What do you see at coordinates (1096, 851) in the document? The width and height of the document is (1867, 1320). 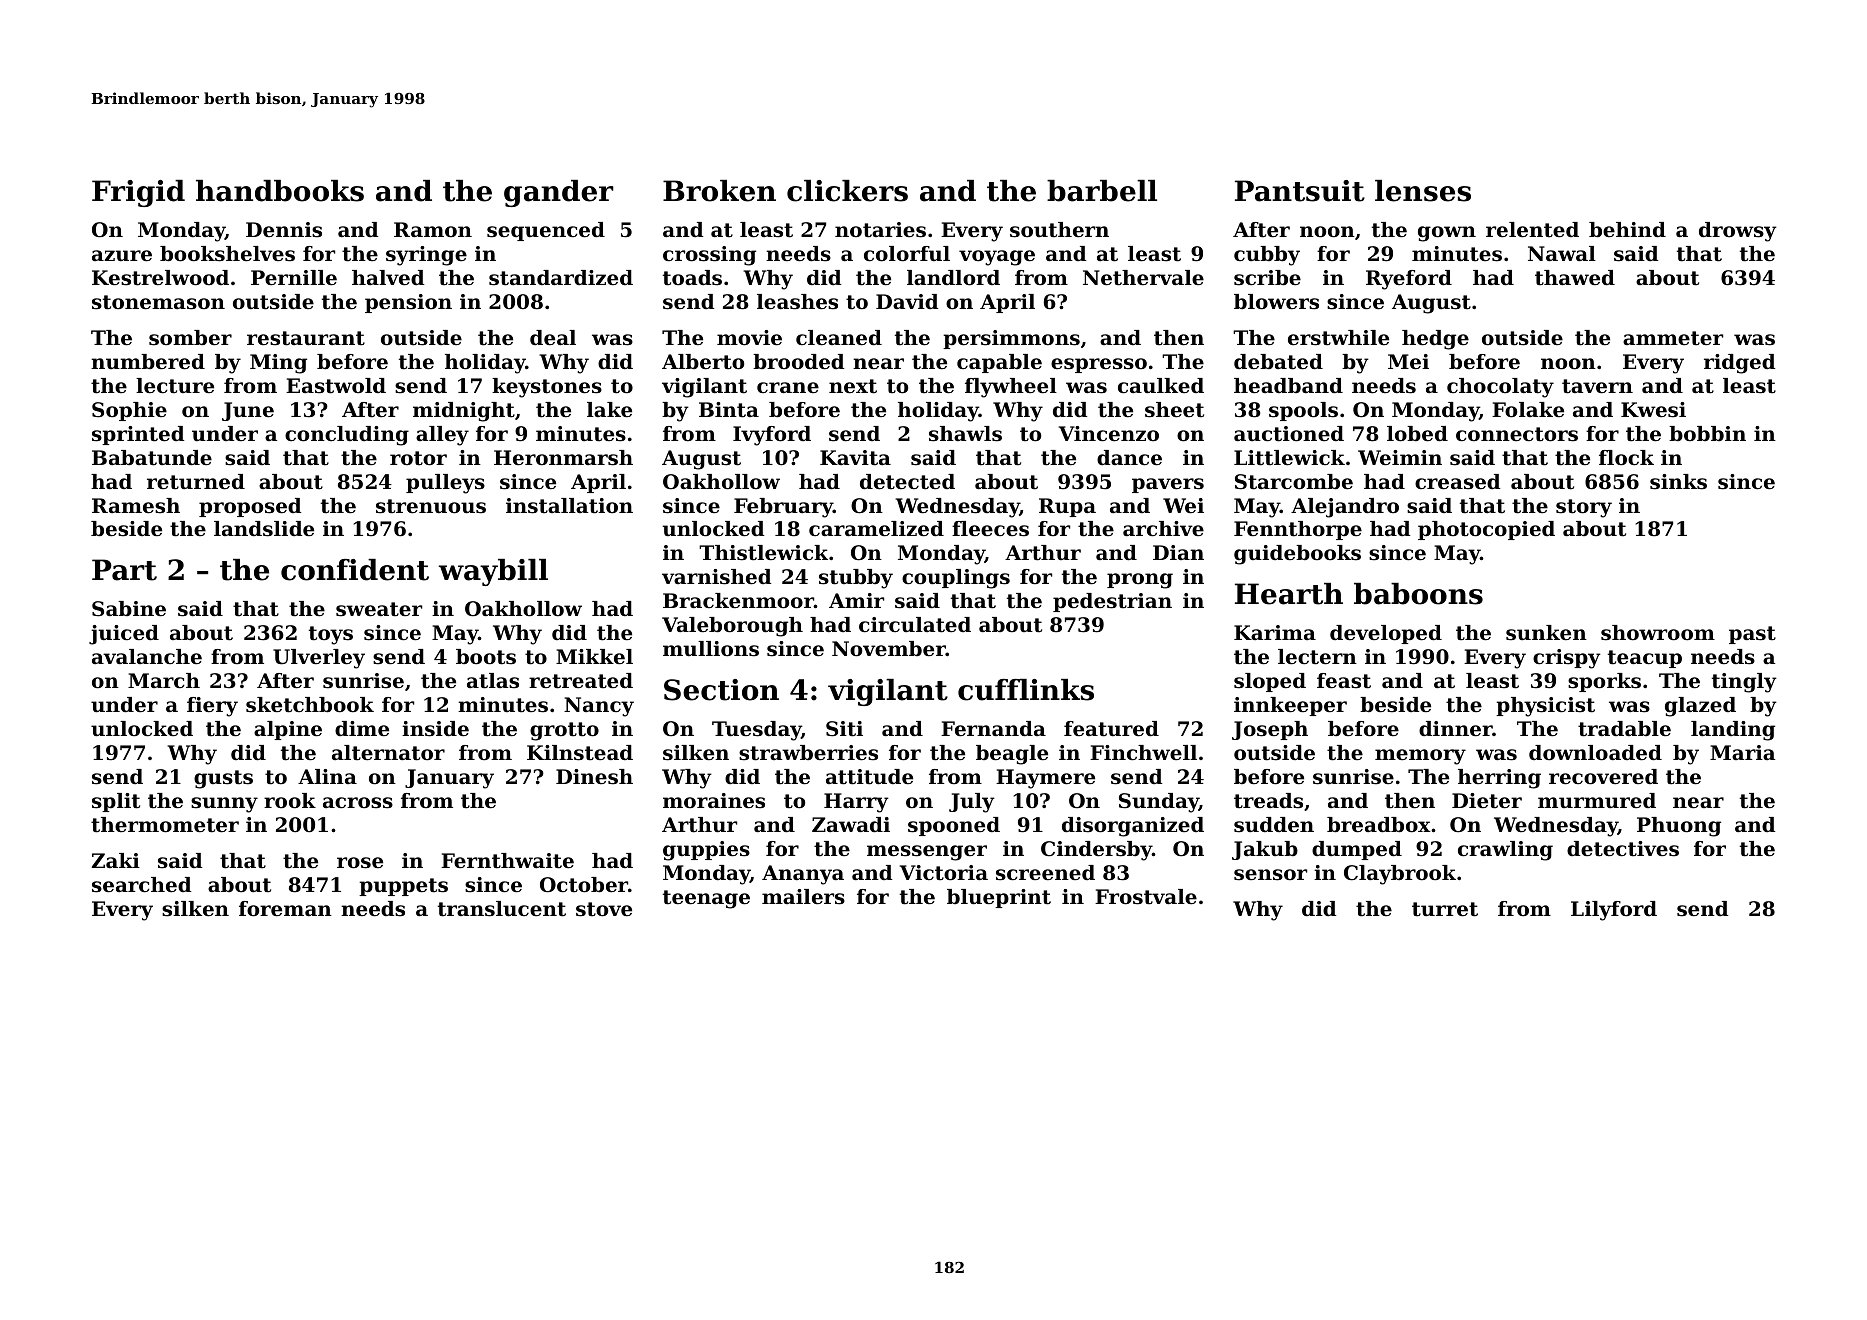 I see `Cindersby` at bounding box center [1096, 851].
